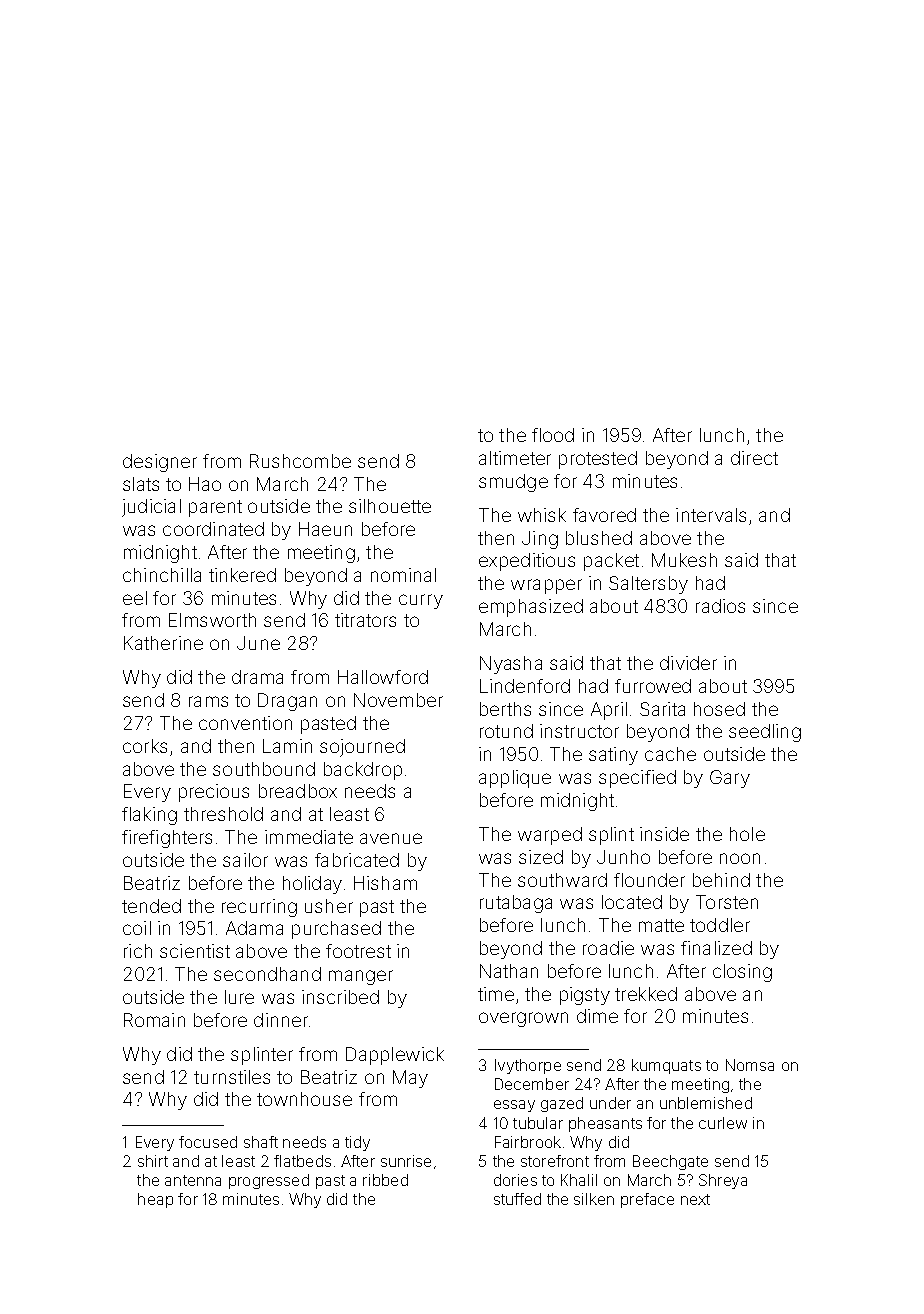  I want to click on tinkered, so click(242, 575).
